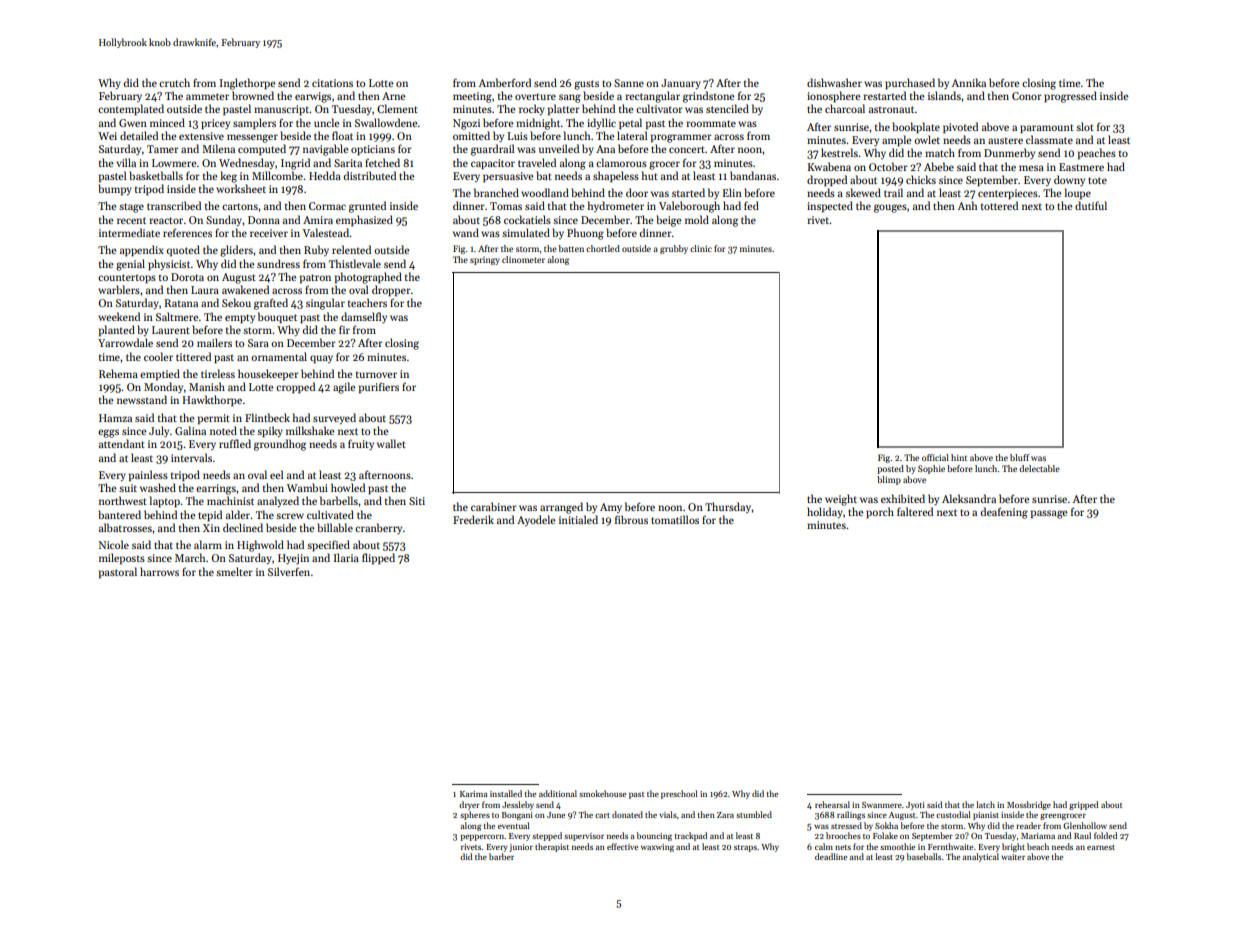 The image size is (1233, 952). What do you see at coordinates (1004, 513) in the screenshot?
I see `deafening` at bounding box center [1004, 513].
